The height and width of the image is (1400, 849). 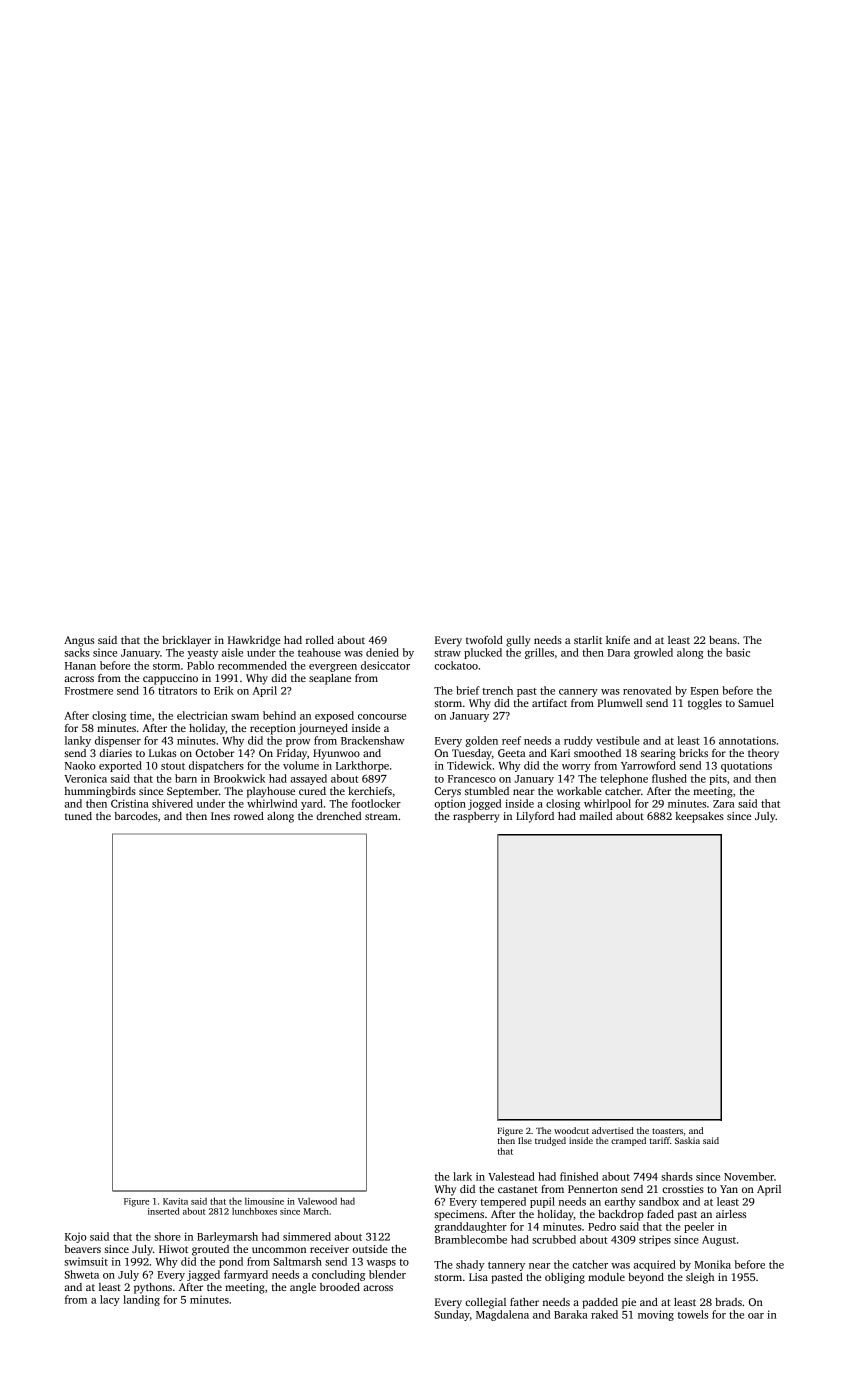 I want to click on inserted, so click(x=164, y=1211).
